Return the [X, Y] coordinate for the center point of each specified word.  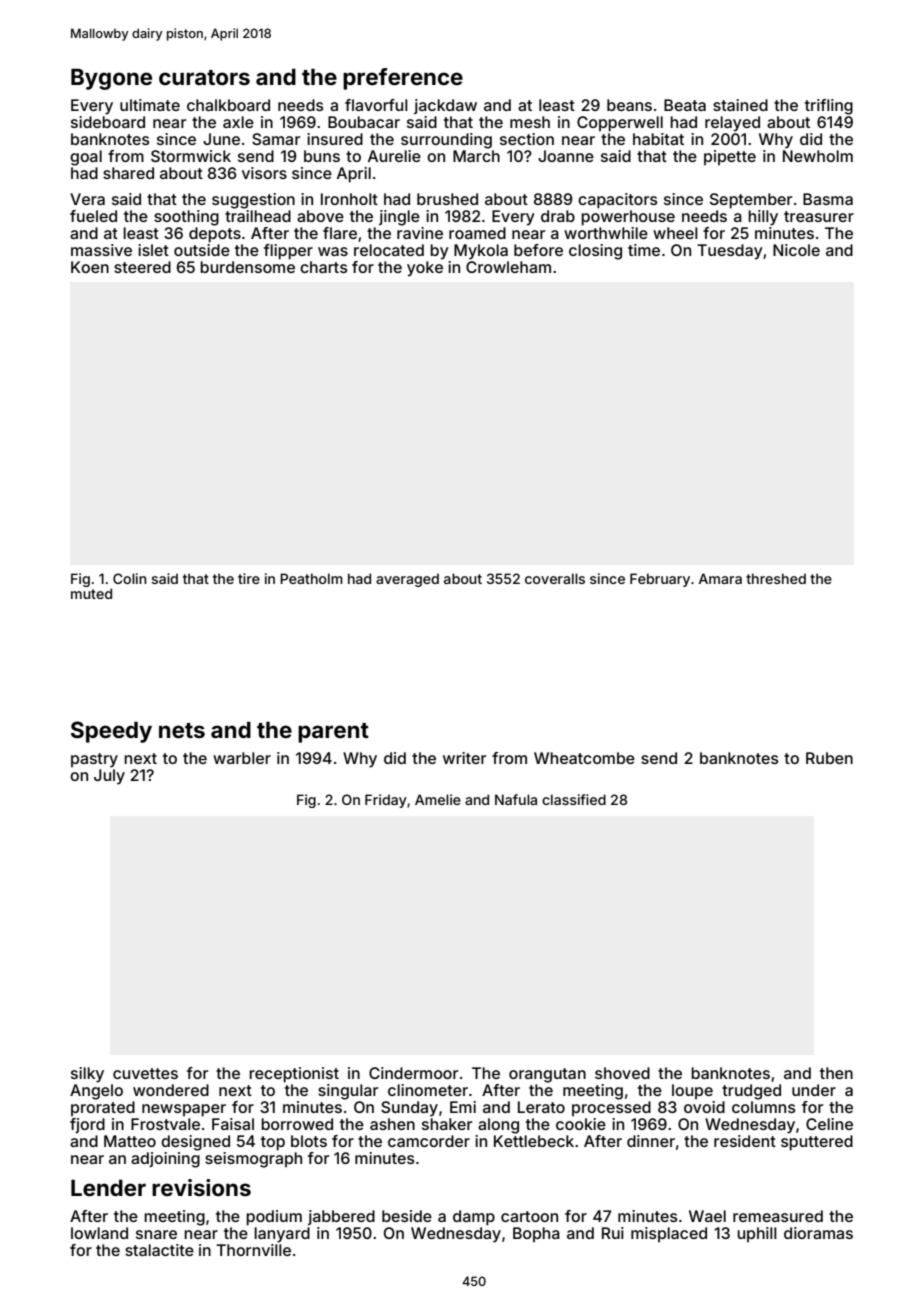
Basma [828, 199]
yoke [425, 269]
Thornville [253, 1250]
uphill [757, 1234]
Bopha [536, 1234]
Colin [130, 578]
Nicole [796, 250]
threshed [776, 578]
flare [340, 233]
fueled [93, 216]
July [109, 777]
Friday [386, 801]
